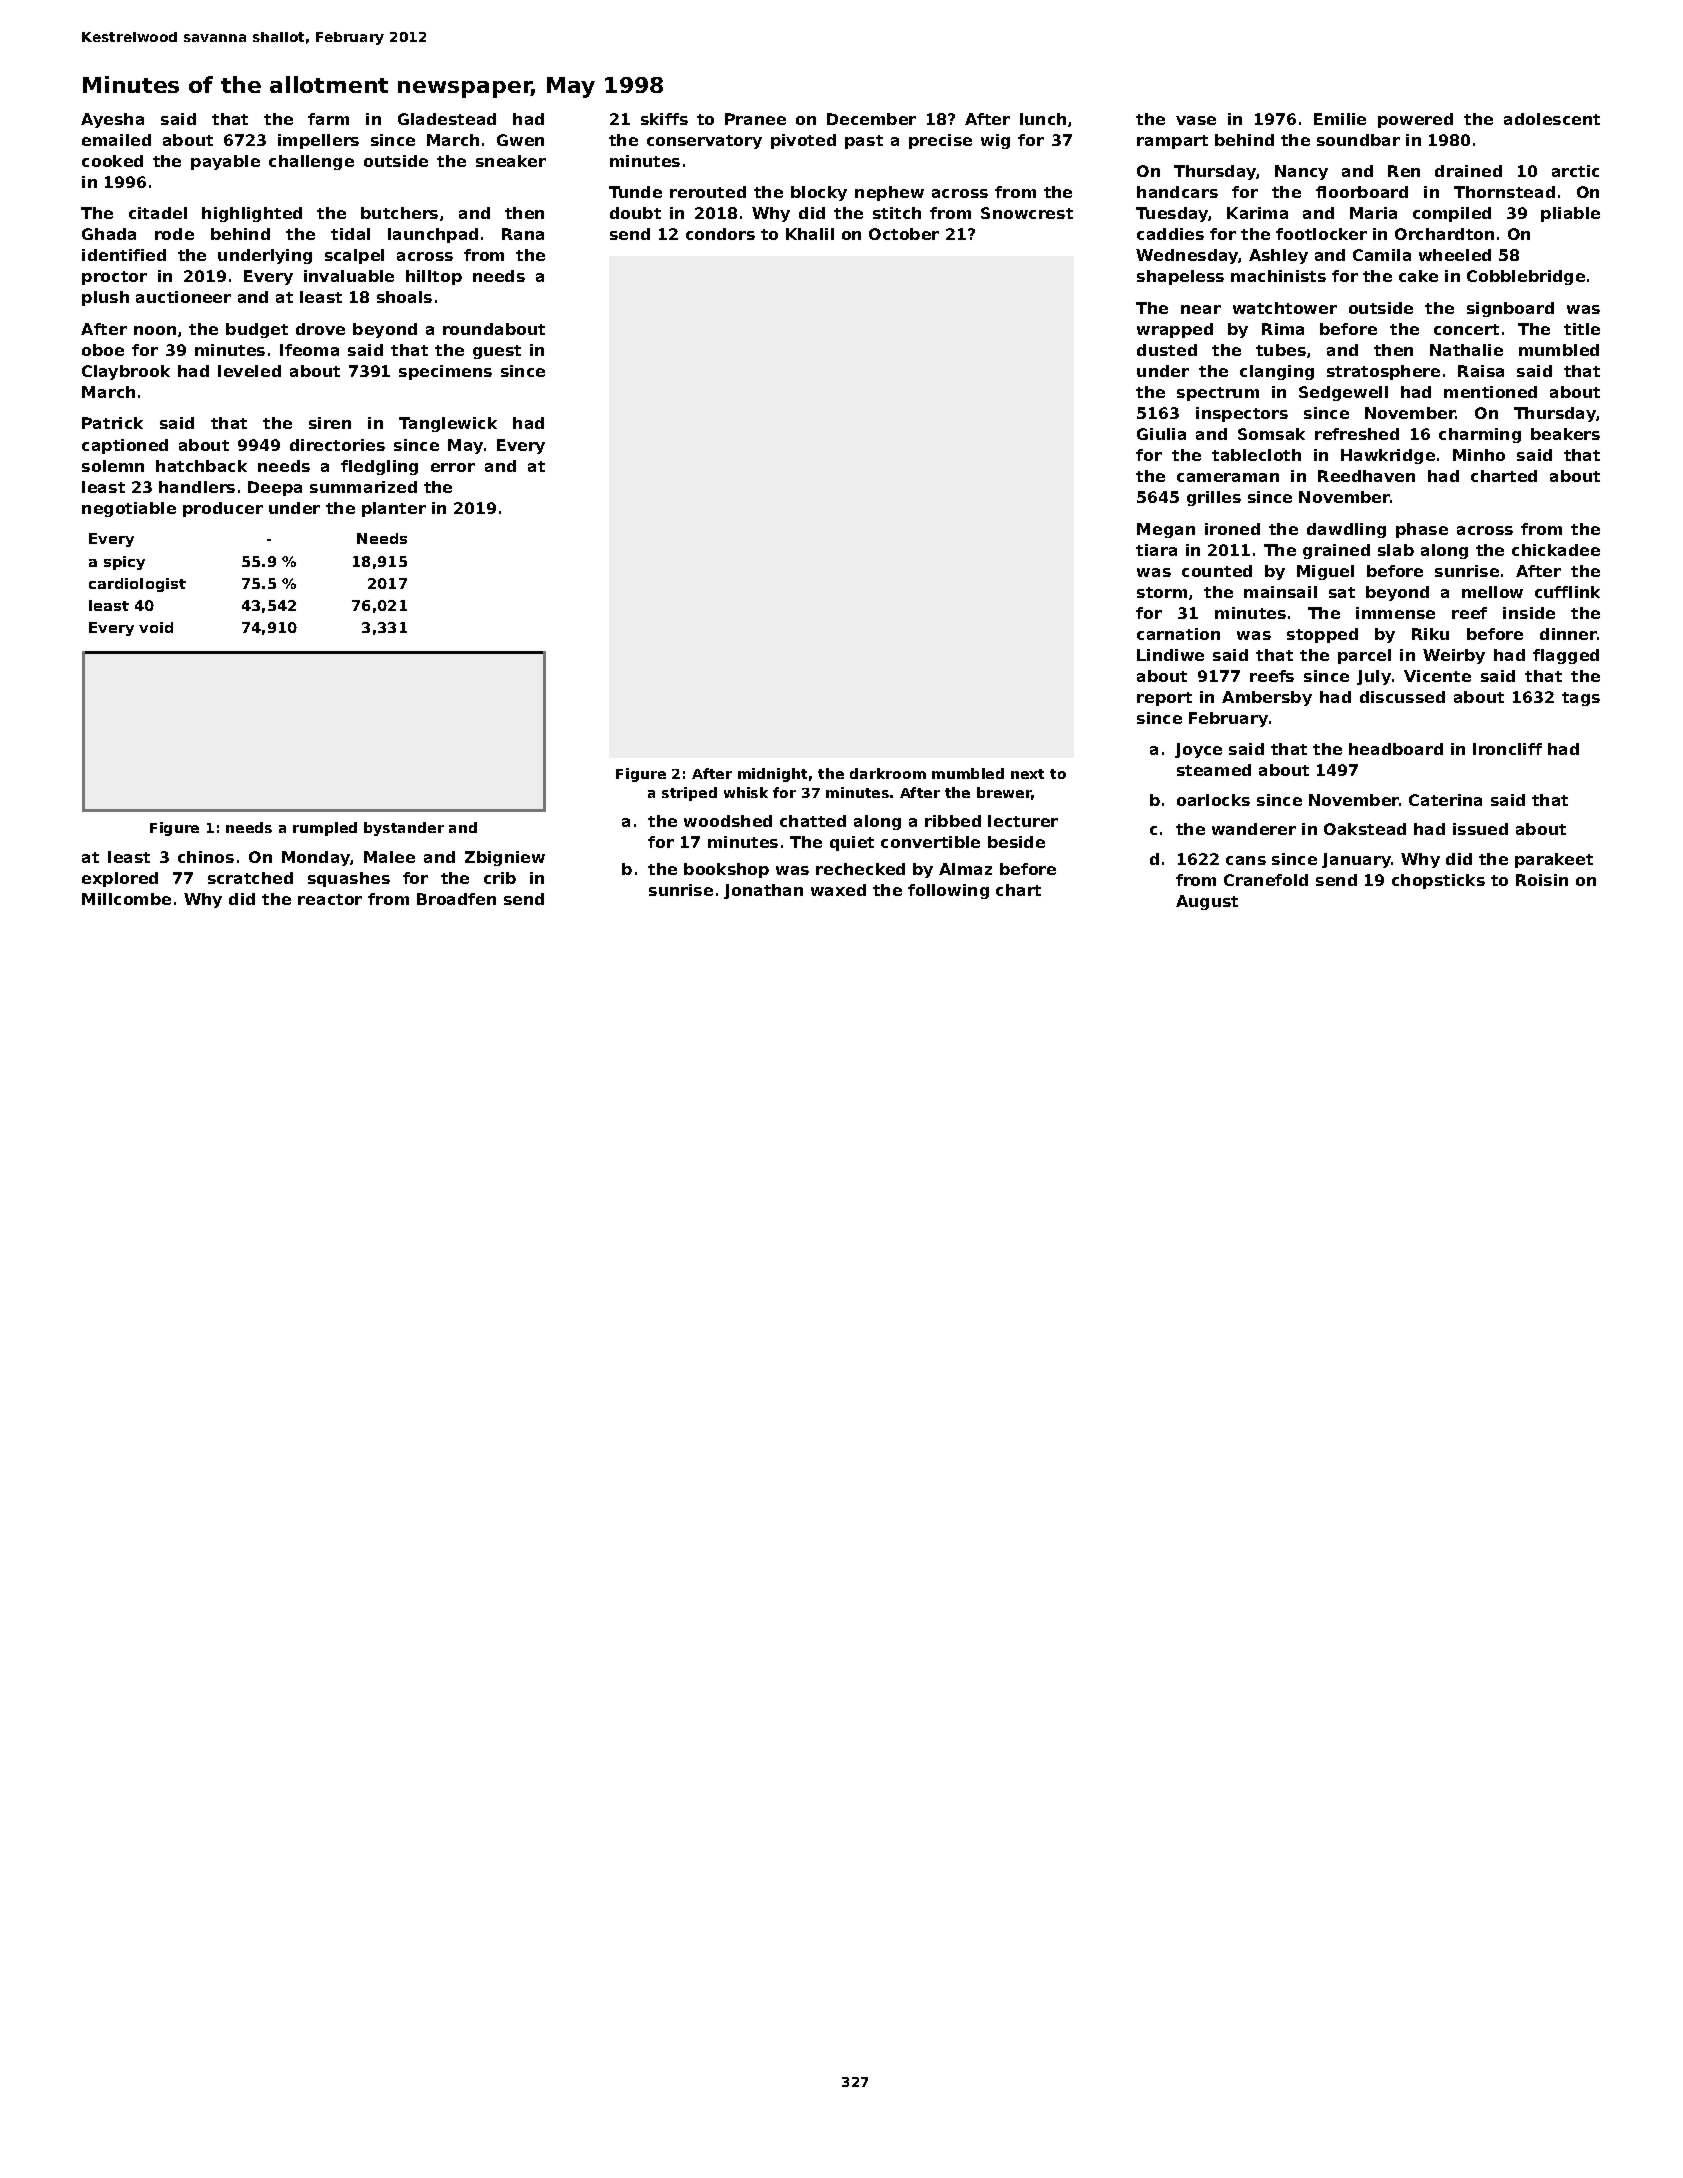 The height and width of the screenshot is (2178, 1683). Describe the element at coordinates (1043, 119) in the screenshot. I see `lunch` at that location.
